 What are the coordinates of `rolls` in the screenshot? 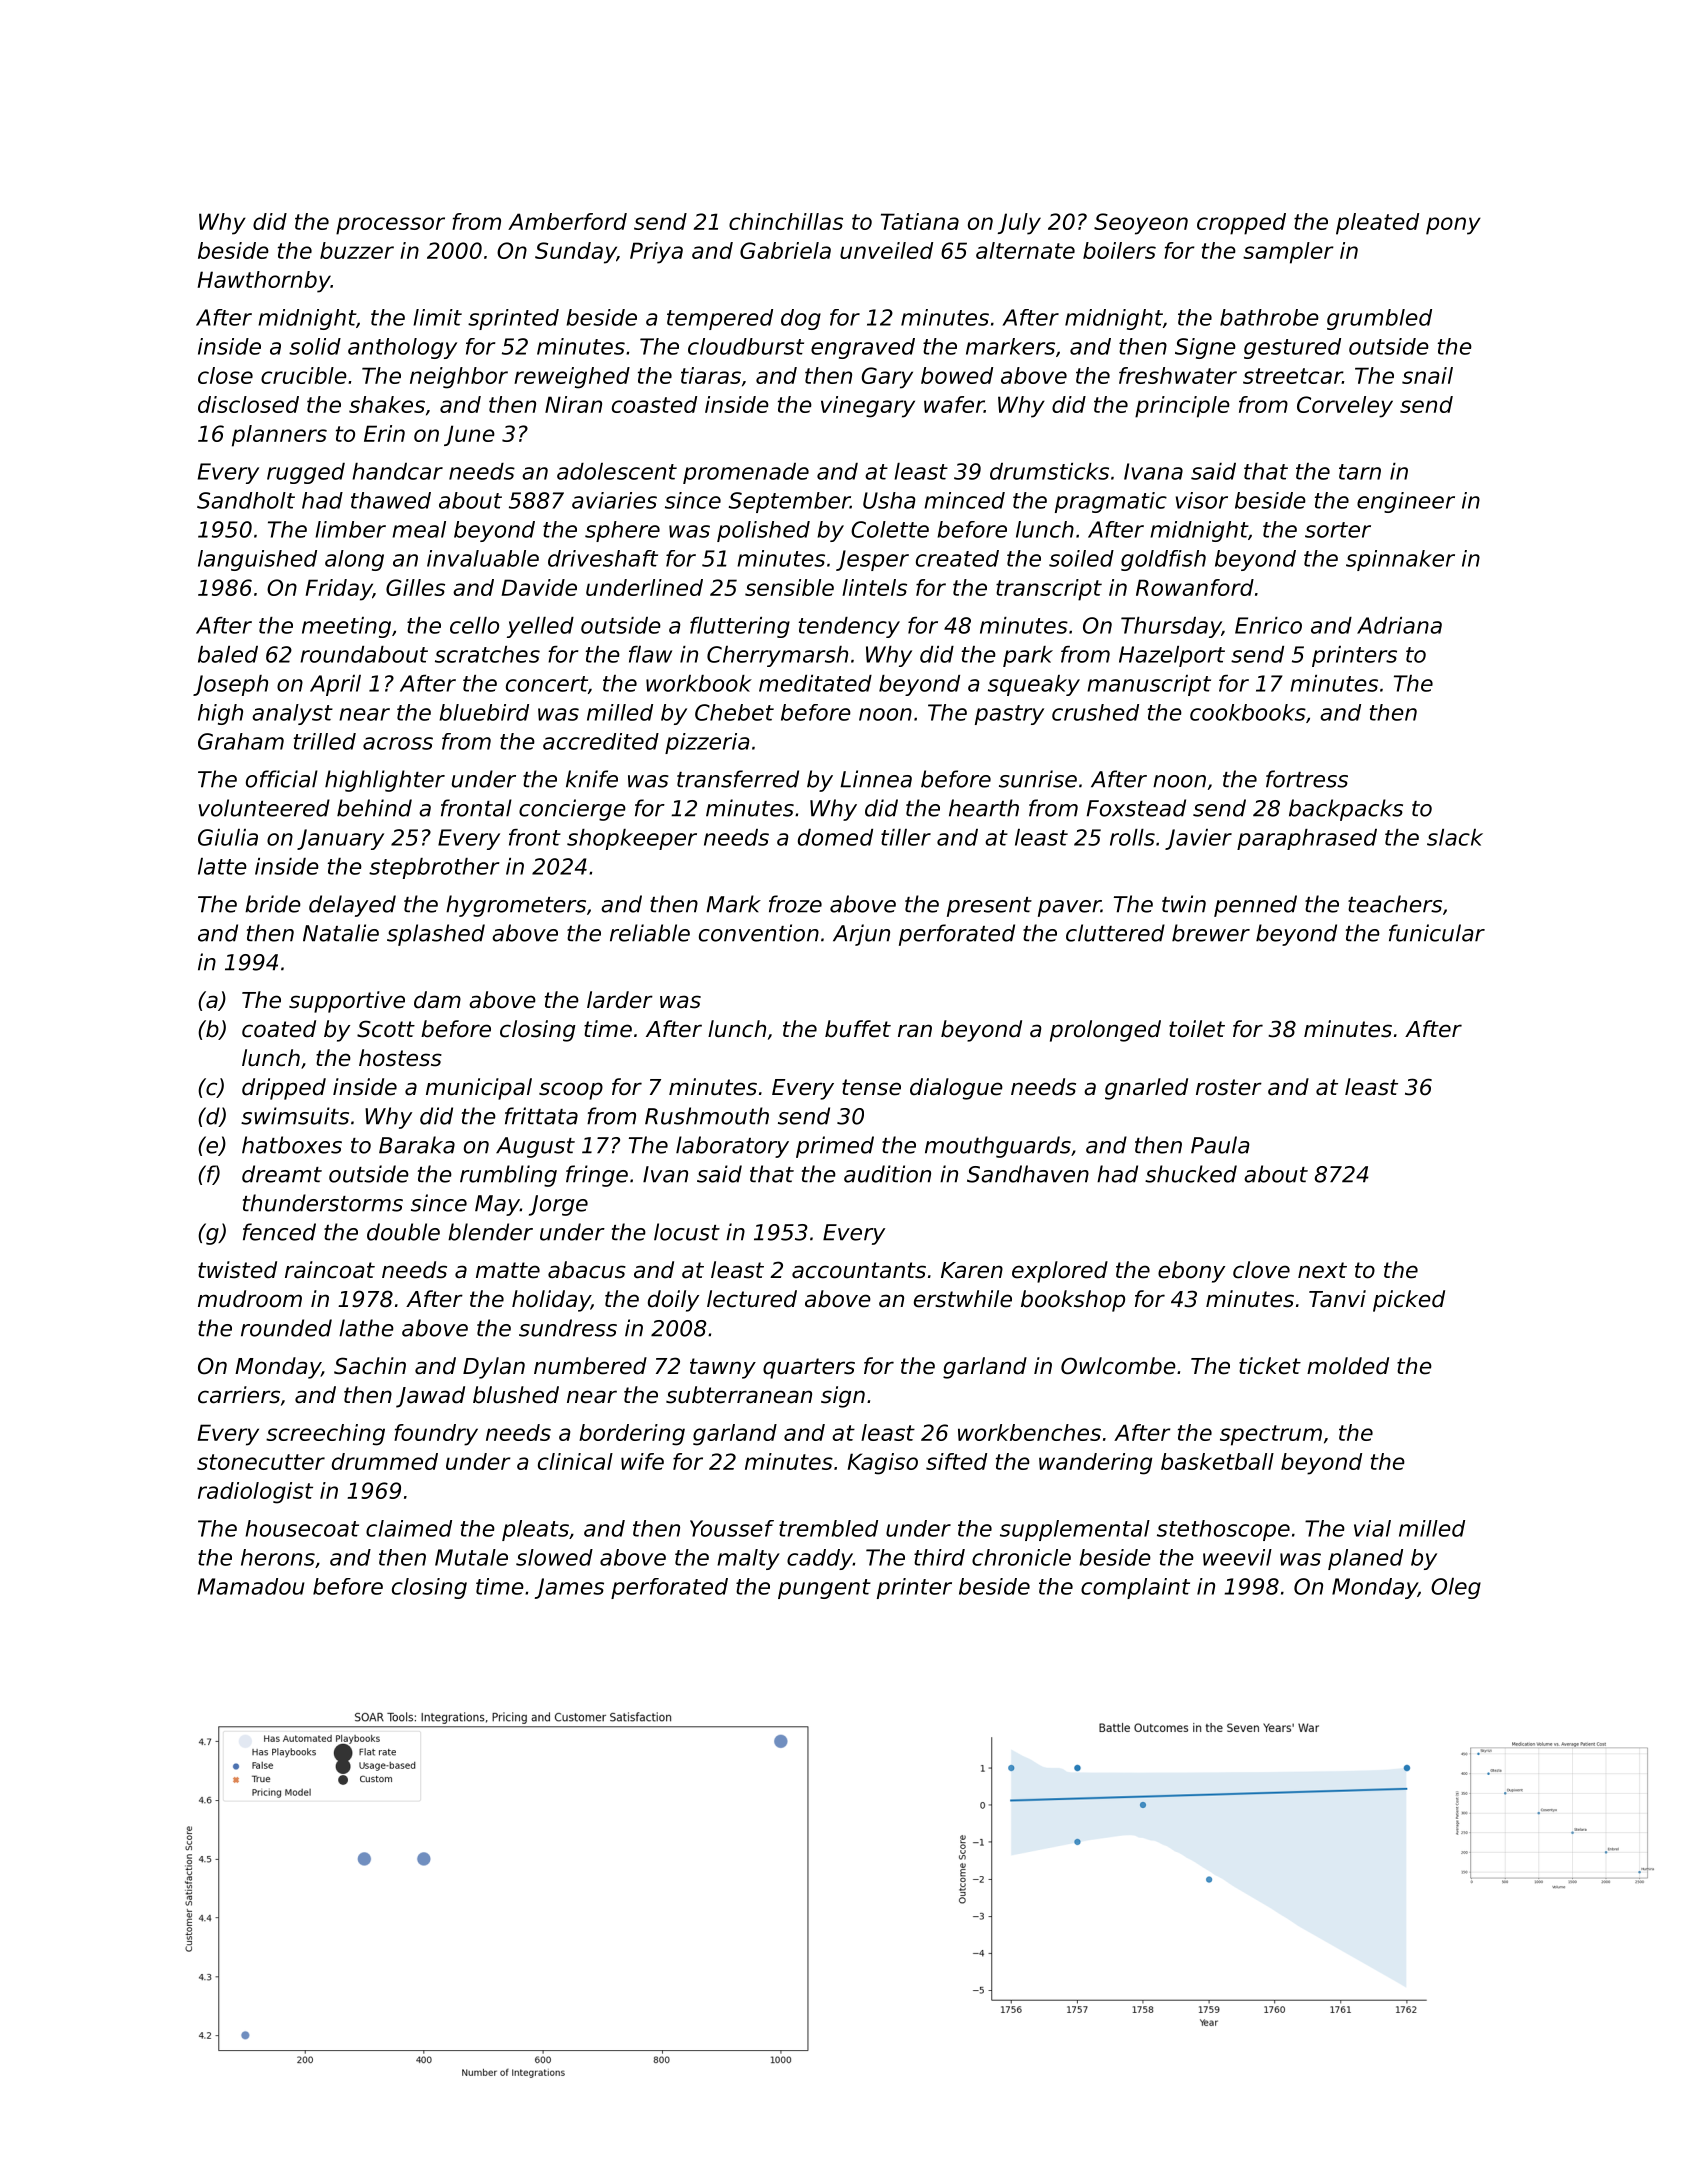 It's located at (1132, 837).
